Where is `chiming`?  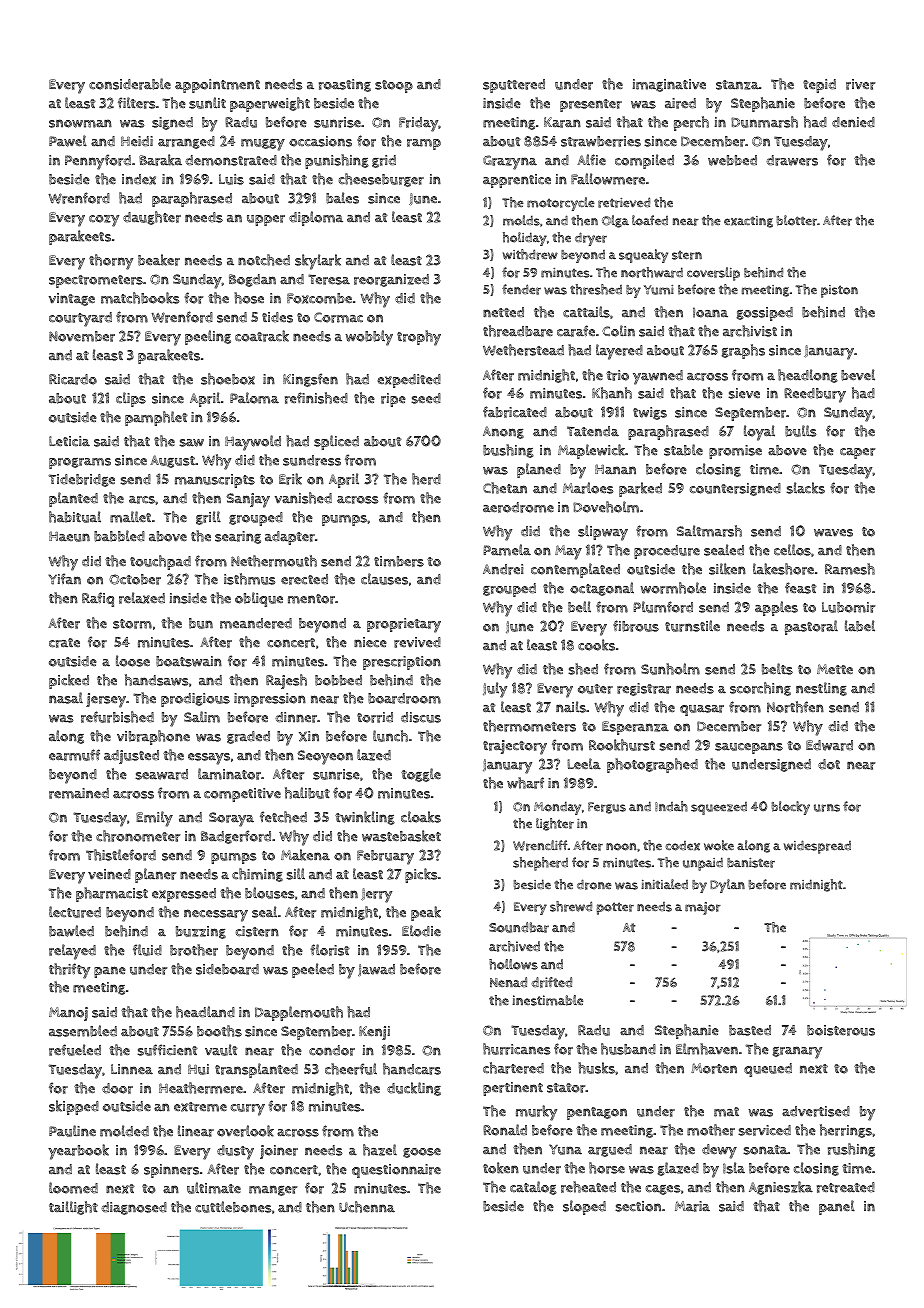
chiming is located at coordinates (257, 875).
